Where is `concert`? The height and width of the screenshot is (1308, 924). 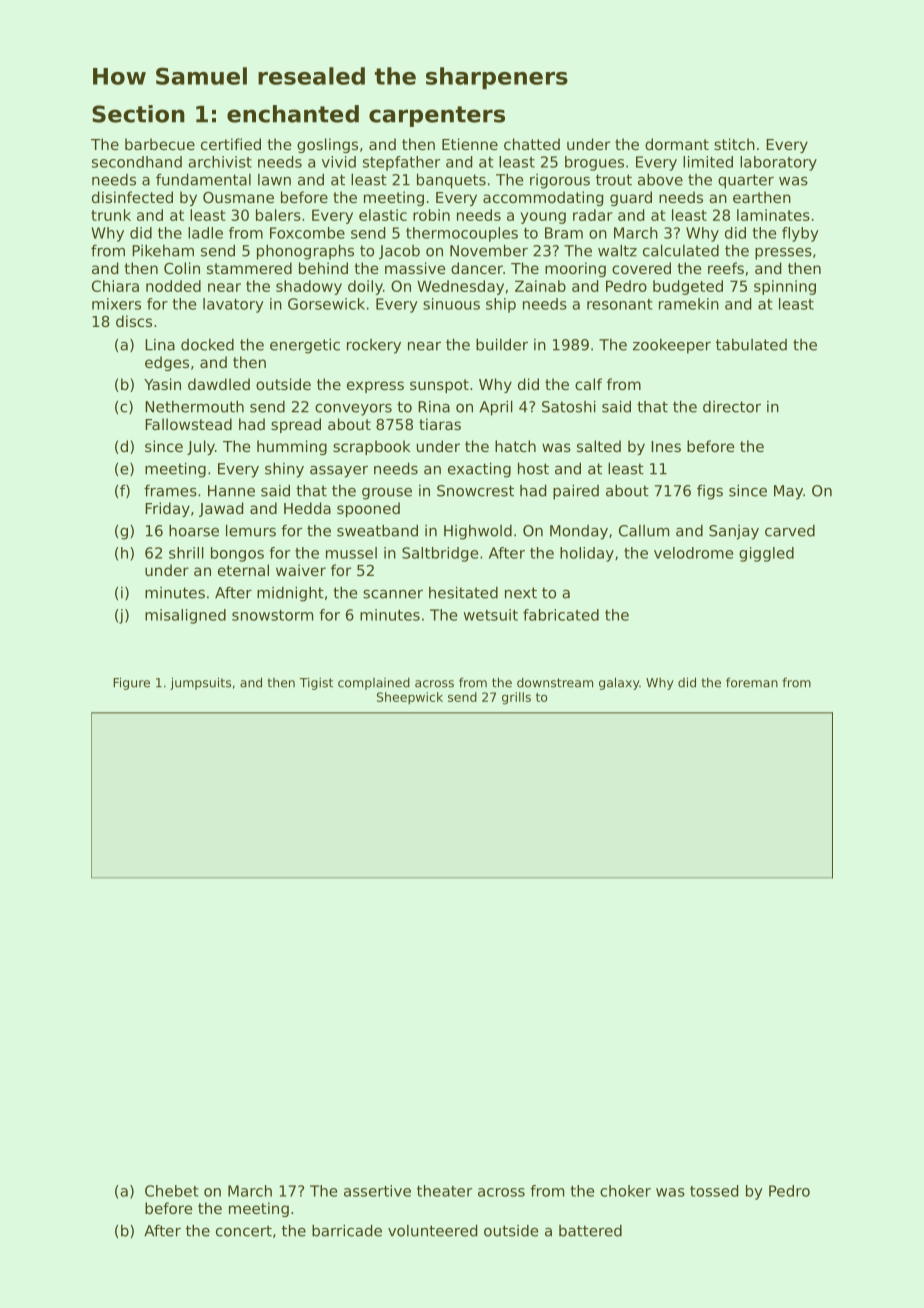
concert is located at coordinates (244, 1231).
